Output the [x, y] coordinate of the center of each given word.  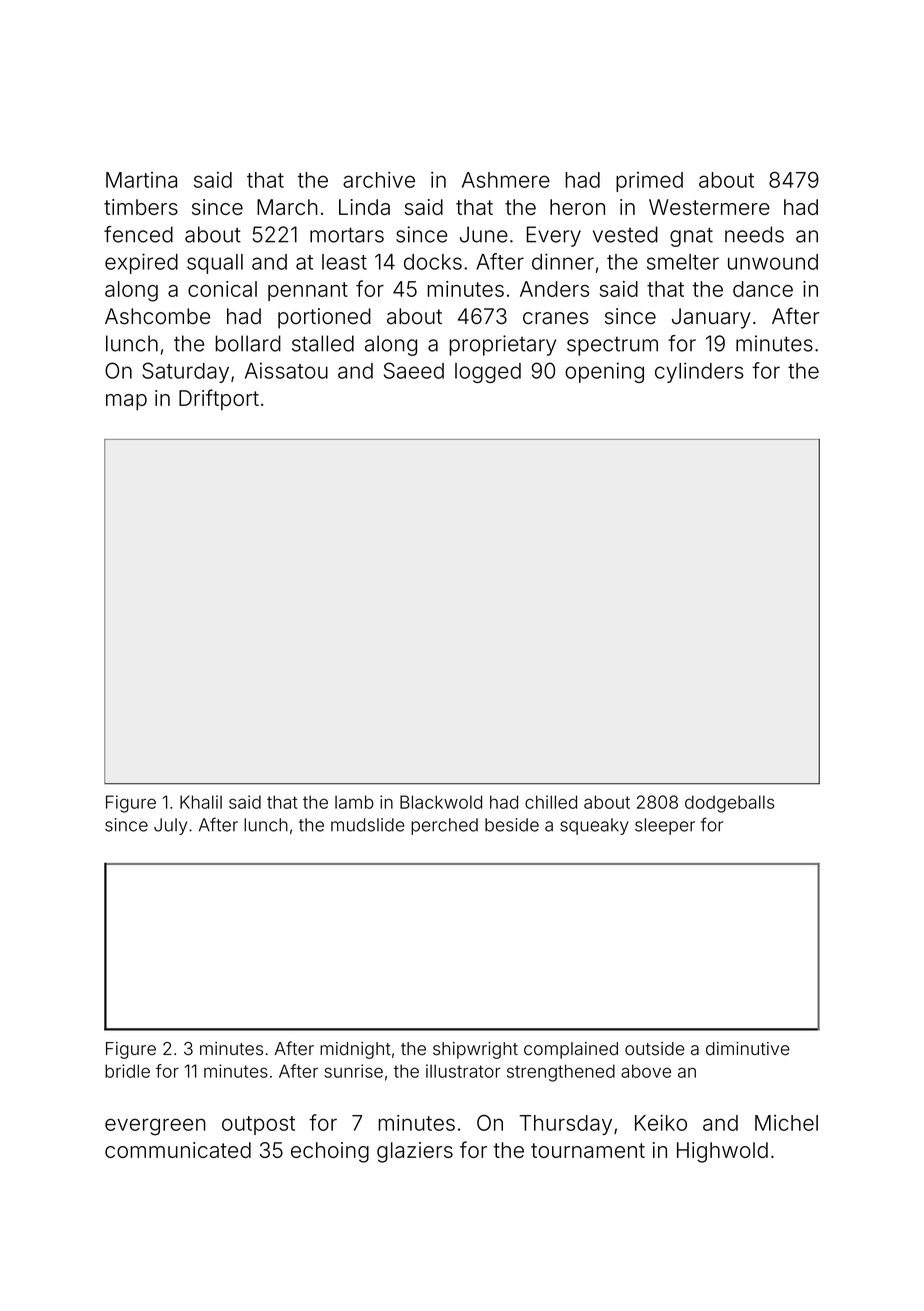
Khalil [201, 802]
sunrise [353, 1071]
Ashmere [506, 180]
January [711, 318]
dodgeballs [729, 804]
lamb [354, 802]
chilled [551, 802]
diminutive [748, 1049]
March [287, 207]
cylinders [699, 372]
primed [649, 182]
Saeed [414, 370]
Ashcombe [157, 316]
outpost [258, 1125]
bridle [127, 1071]
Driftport [219, 399]
